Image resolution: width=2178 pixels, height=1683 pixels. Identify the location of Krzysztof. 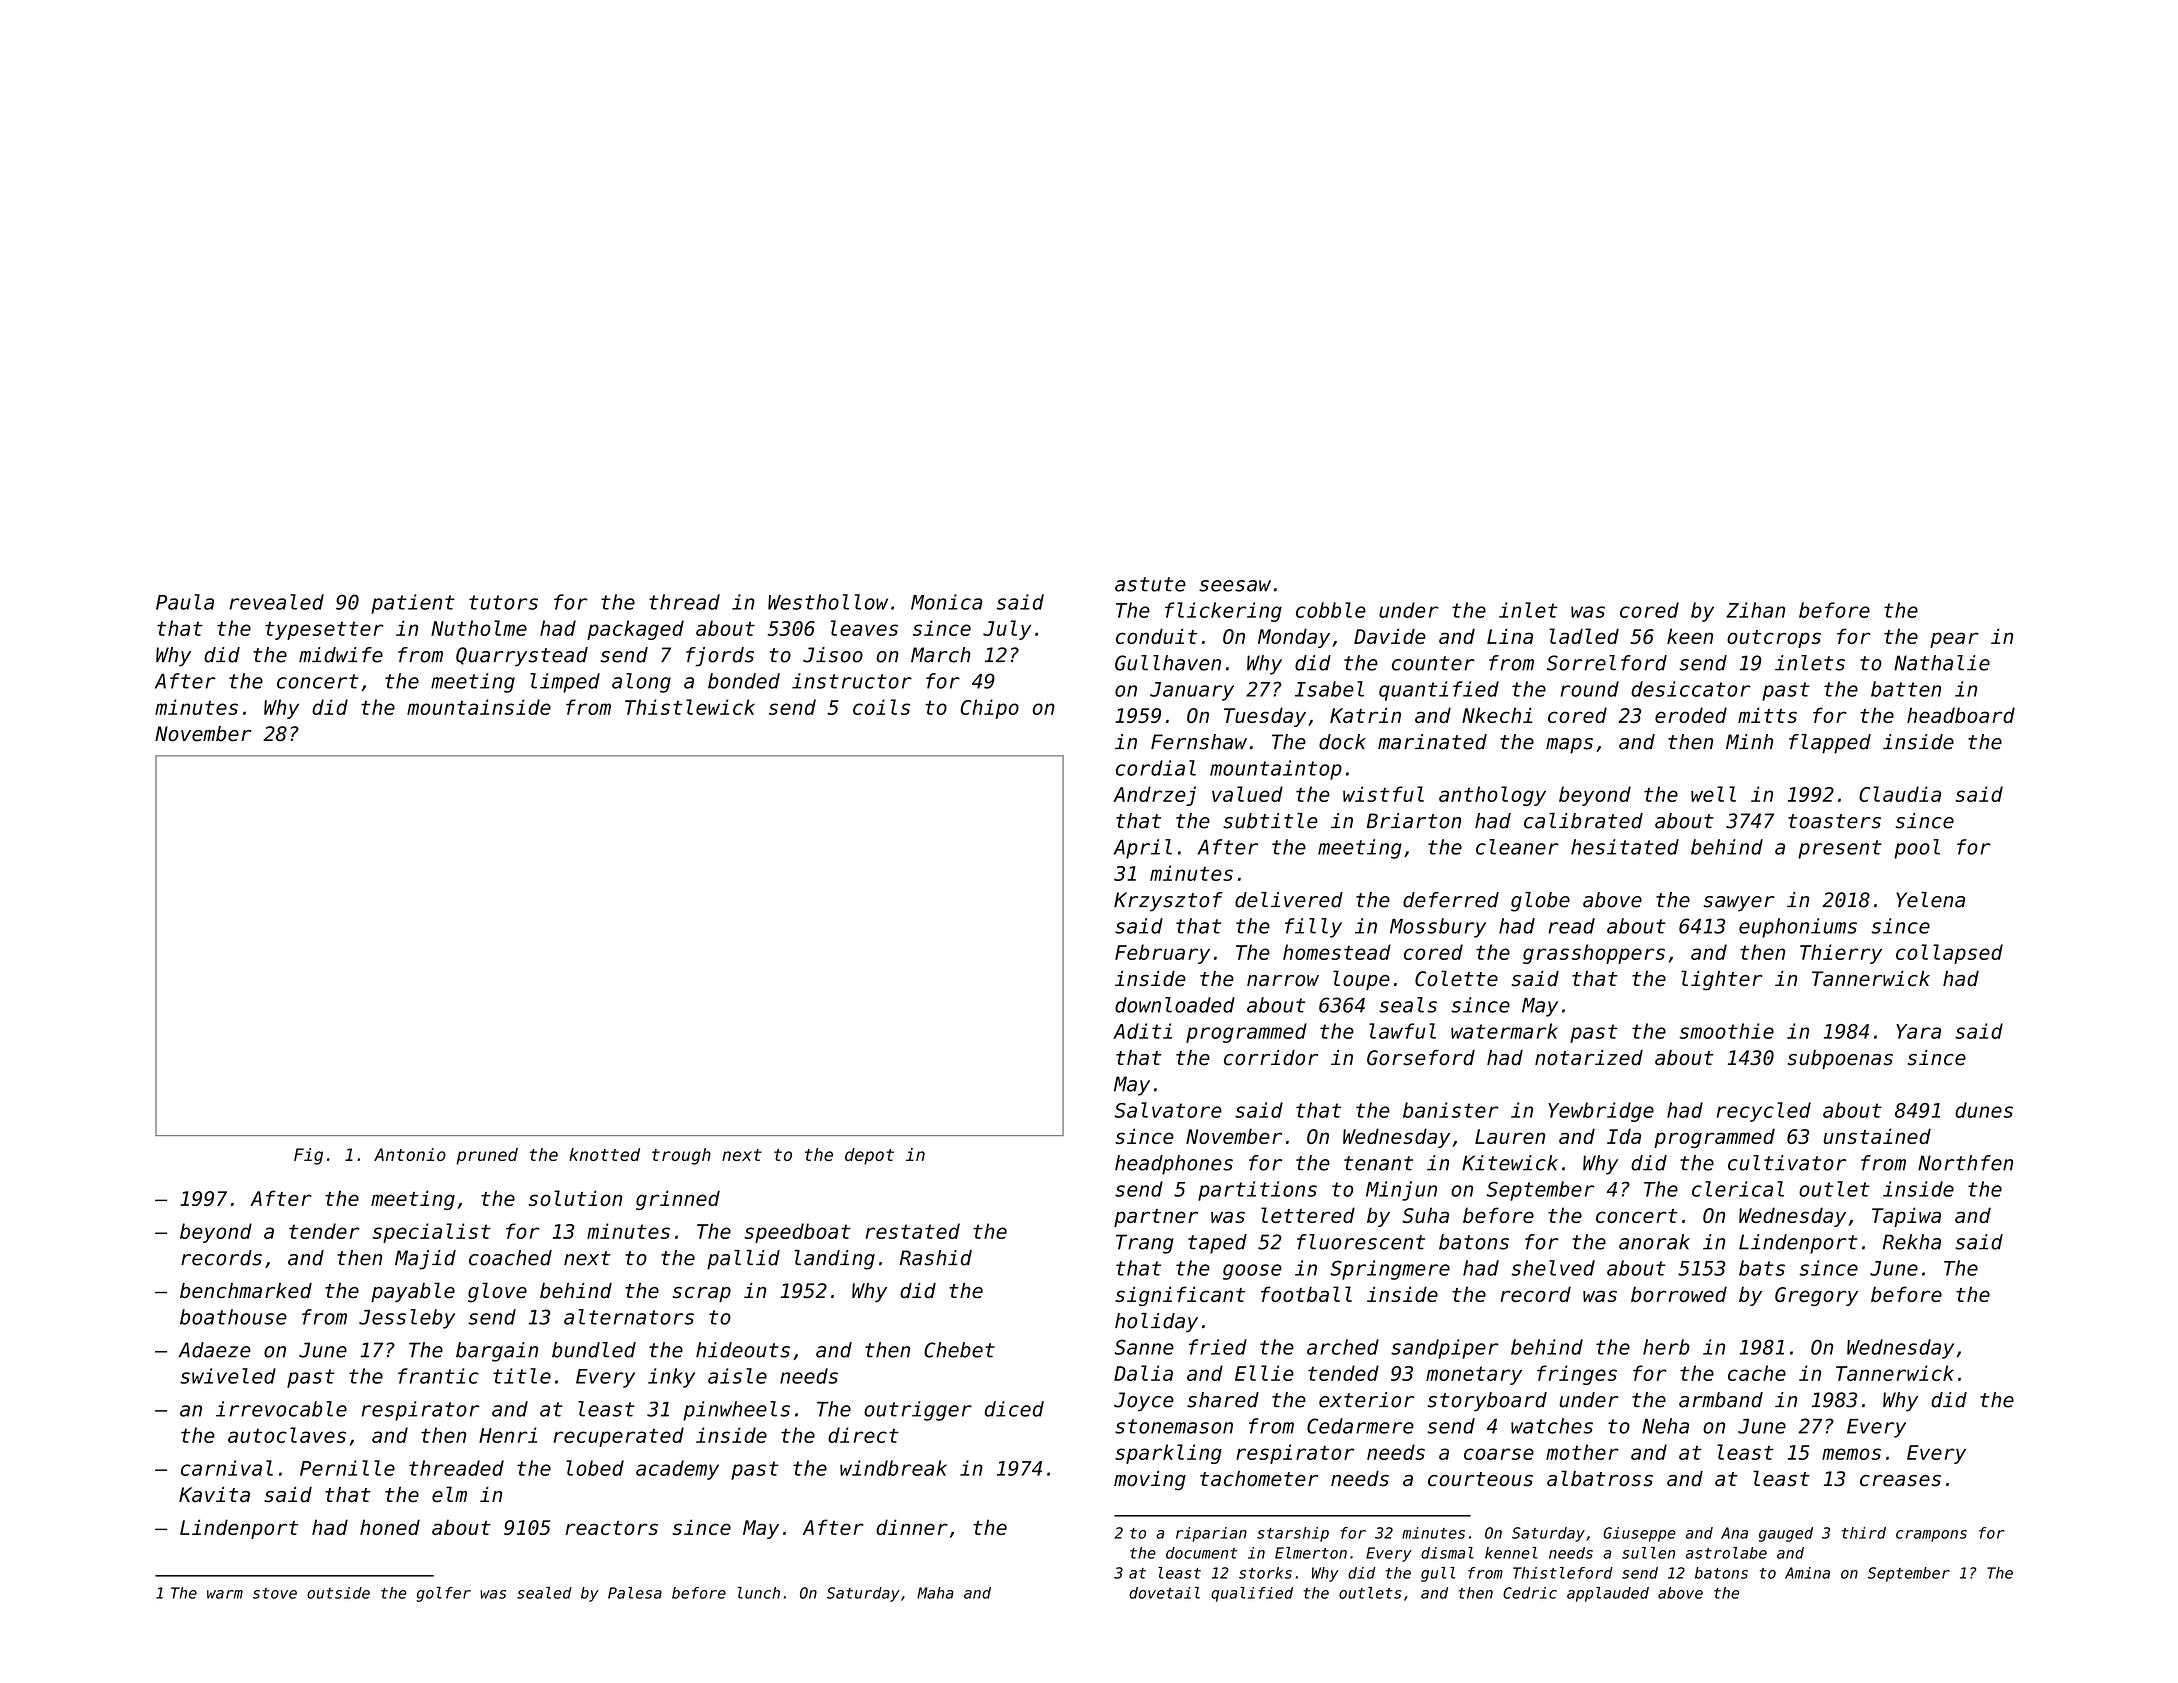
(1168, 902).
